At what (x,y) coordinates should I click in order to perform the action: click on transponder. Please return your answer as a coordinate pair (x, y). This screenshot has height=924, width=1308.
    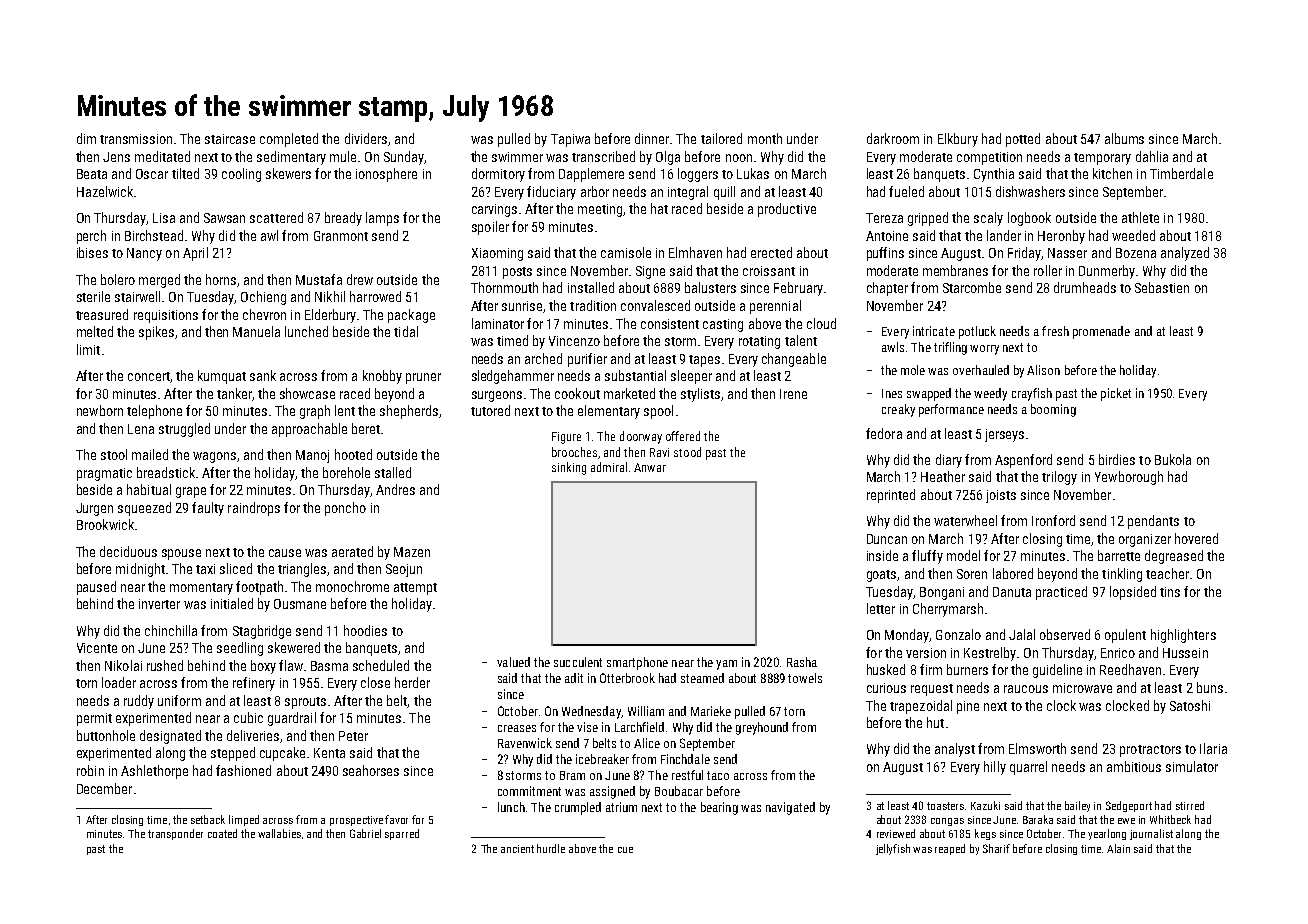
    Looking at the image, I should click on (175, 834).
